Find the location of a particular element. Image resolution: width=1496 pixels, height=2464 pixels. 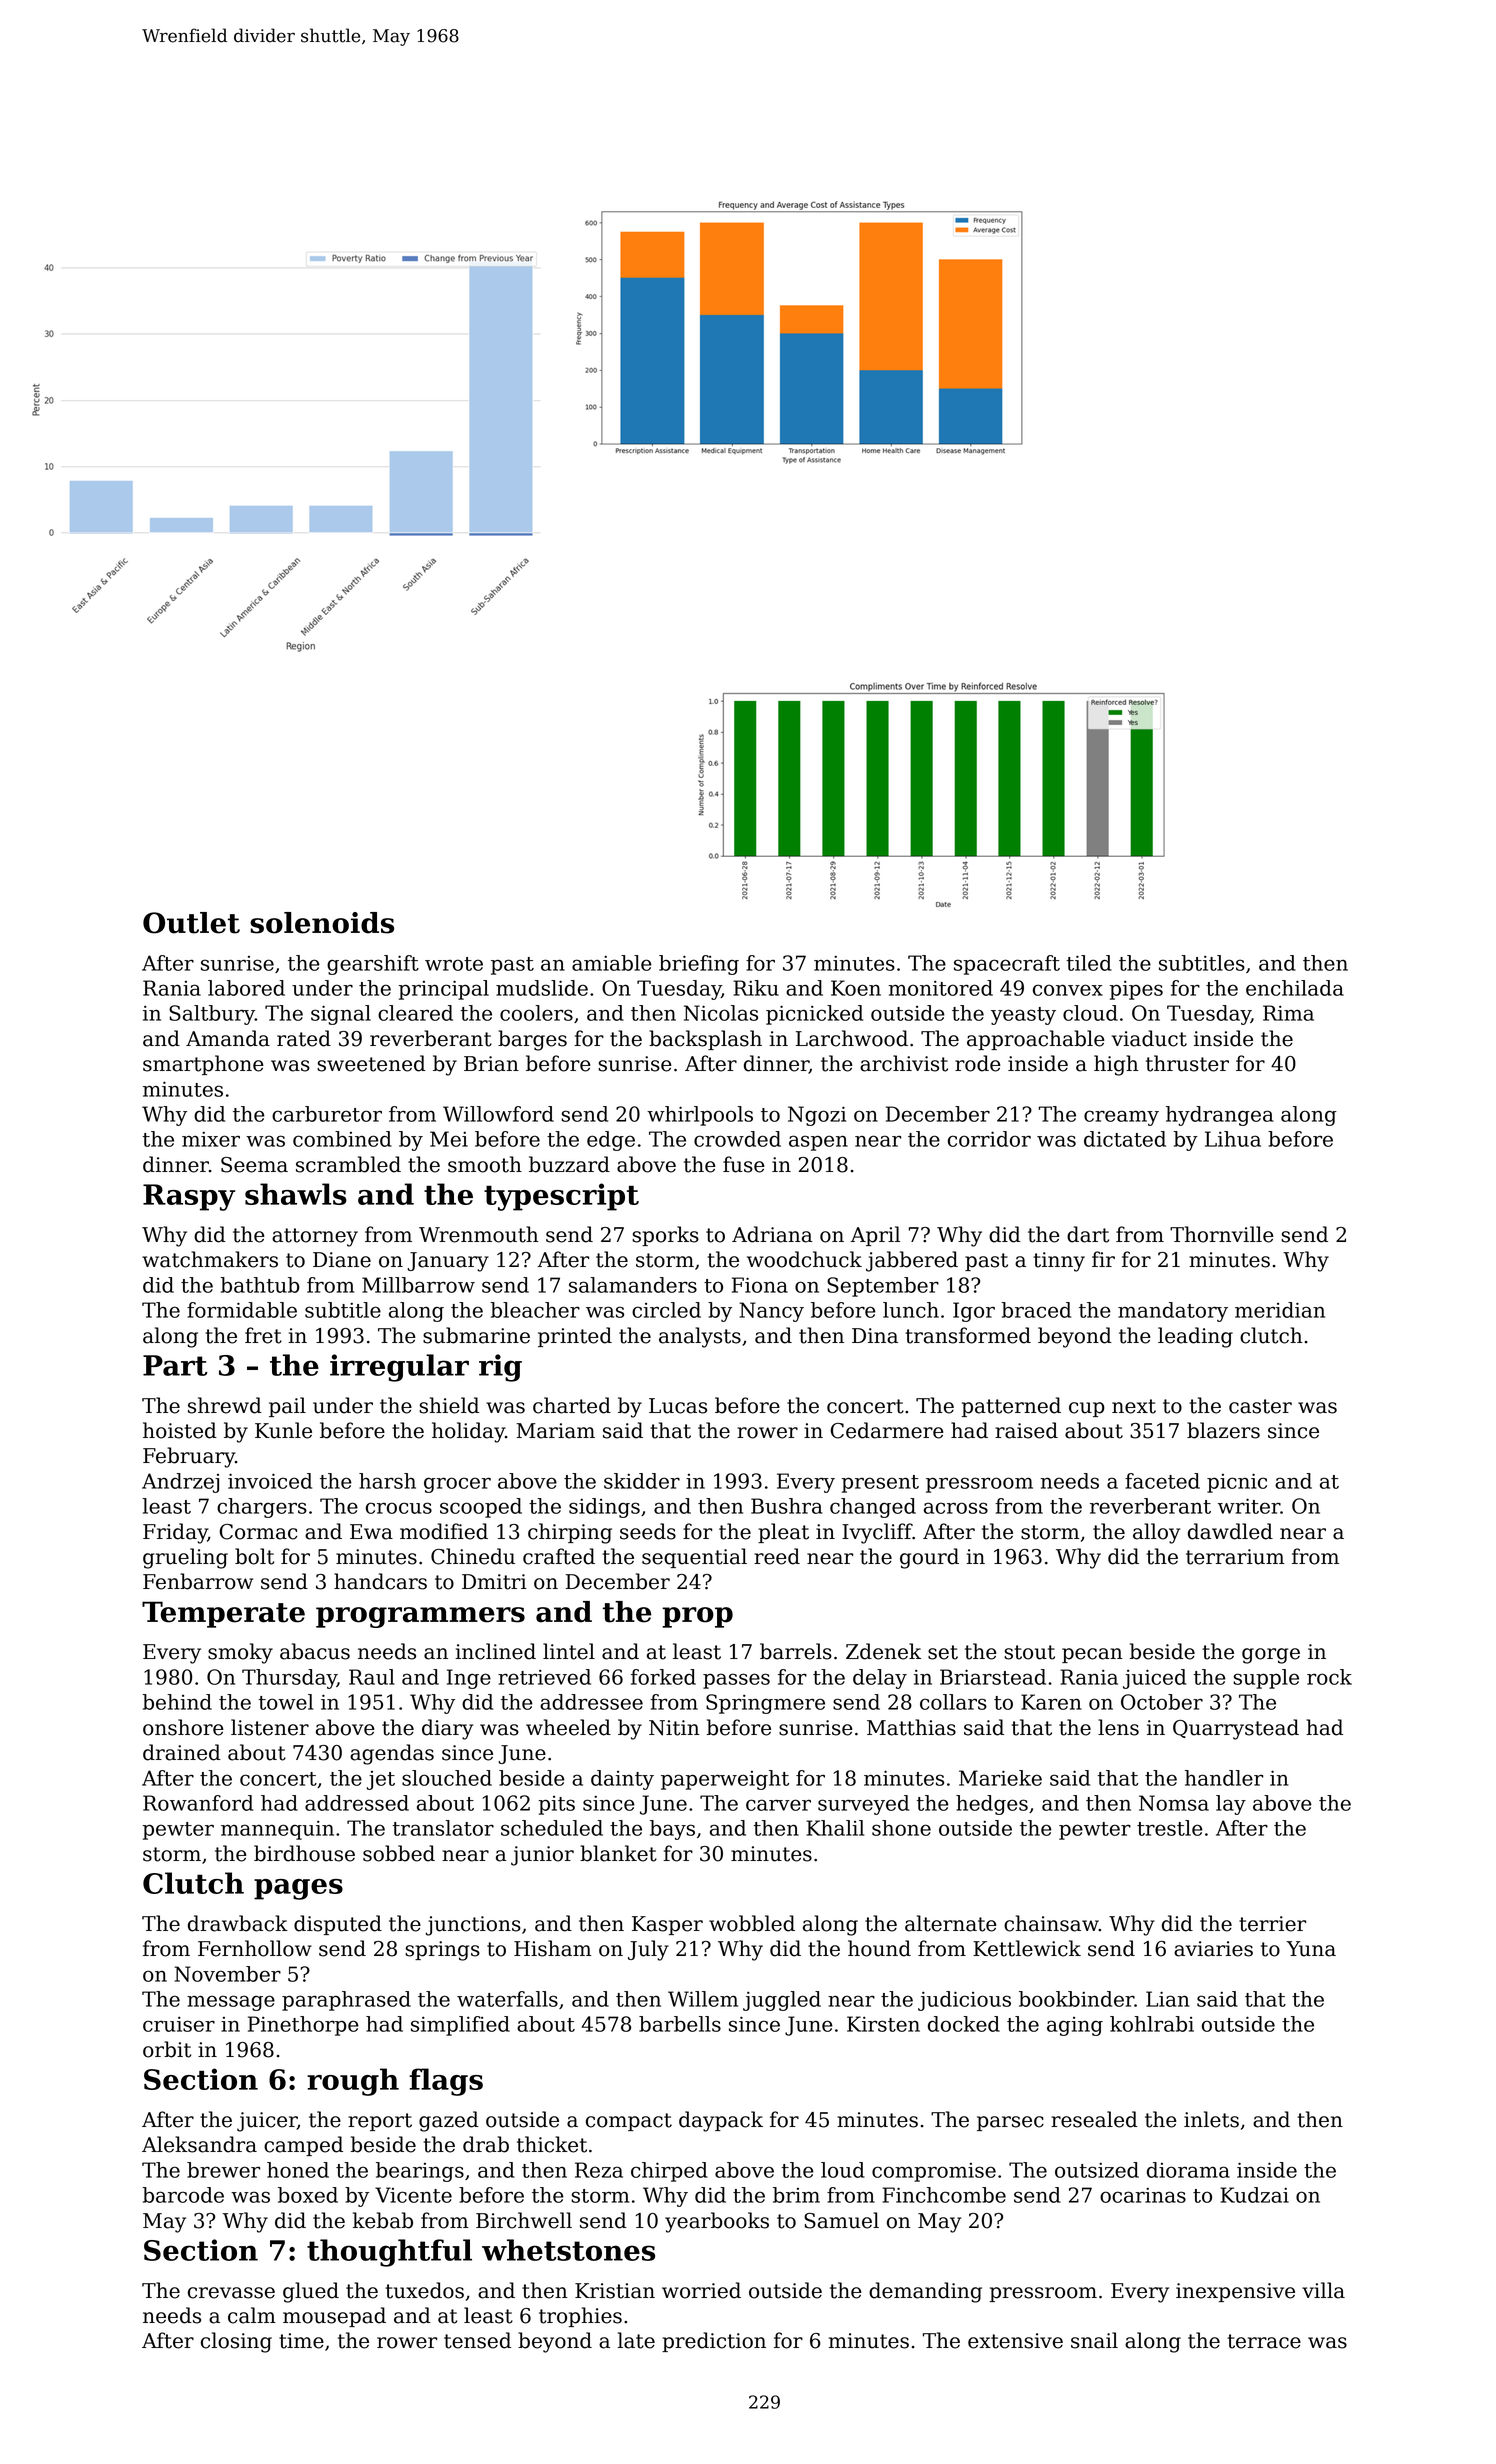

sweetened is located at coordinates (371, 1063).
